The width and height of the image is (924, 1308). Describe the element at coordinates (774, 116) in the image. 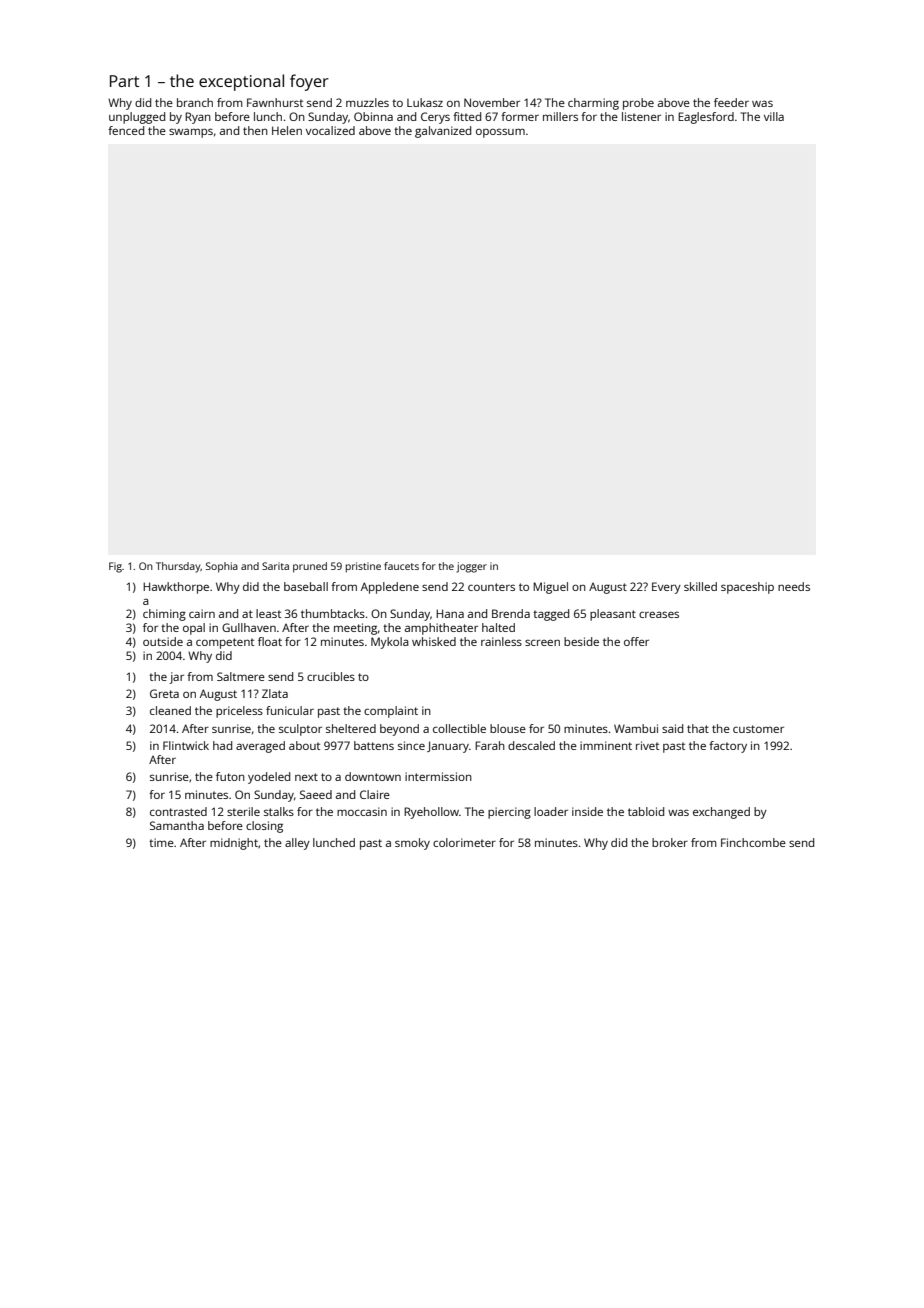

I see `villa` at that location.
